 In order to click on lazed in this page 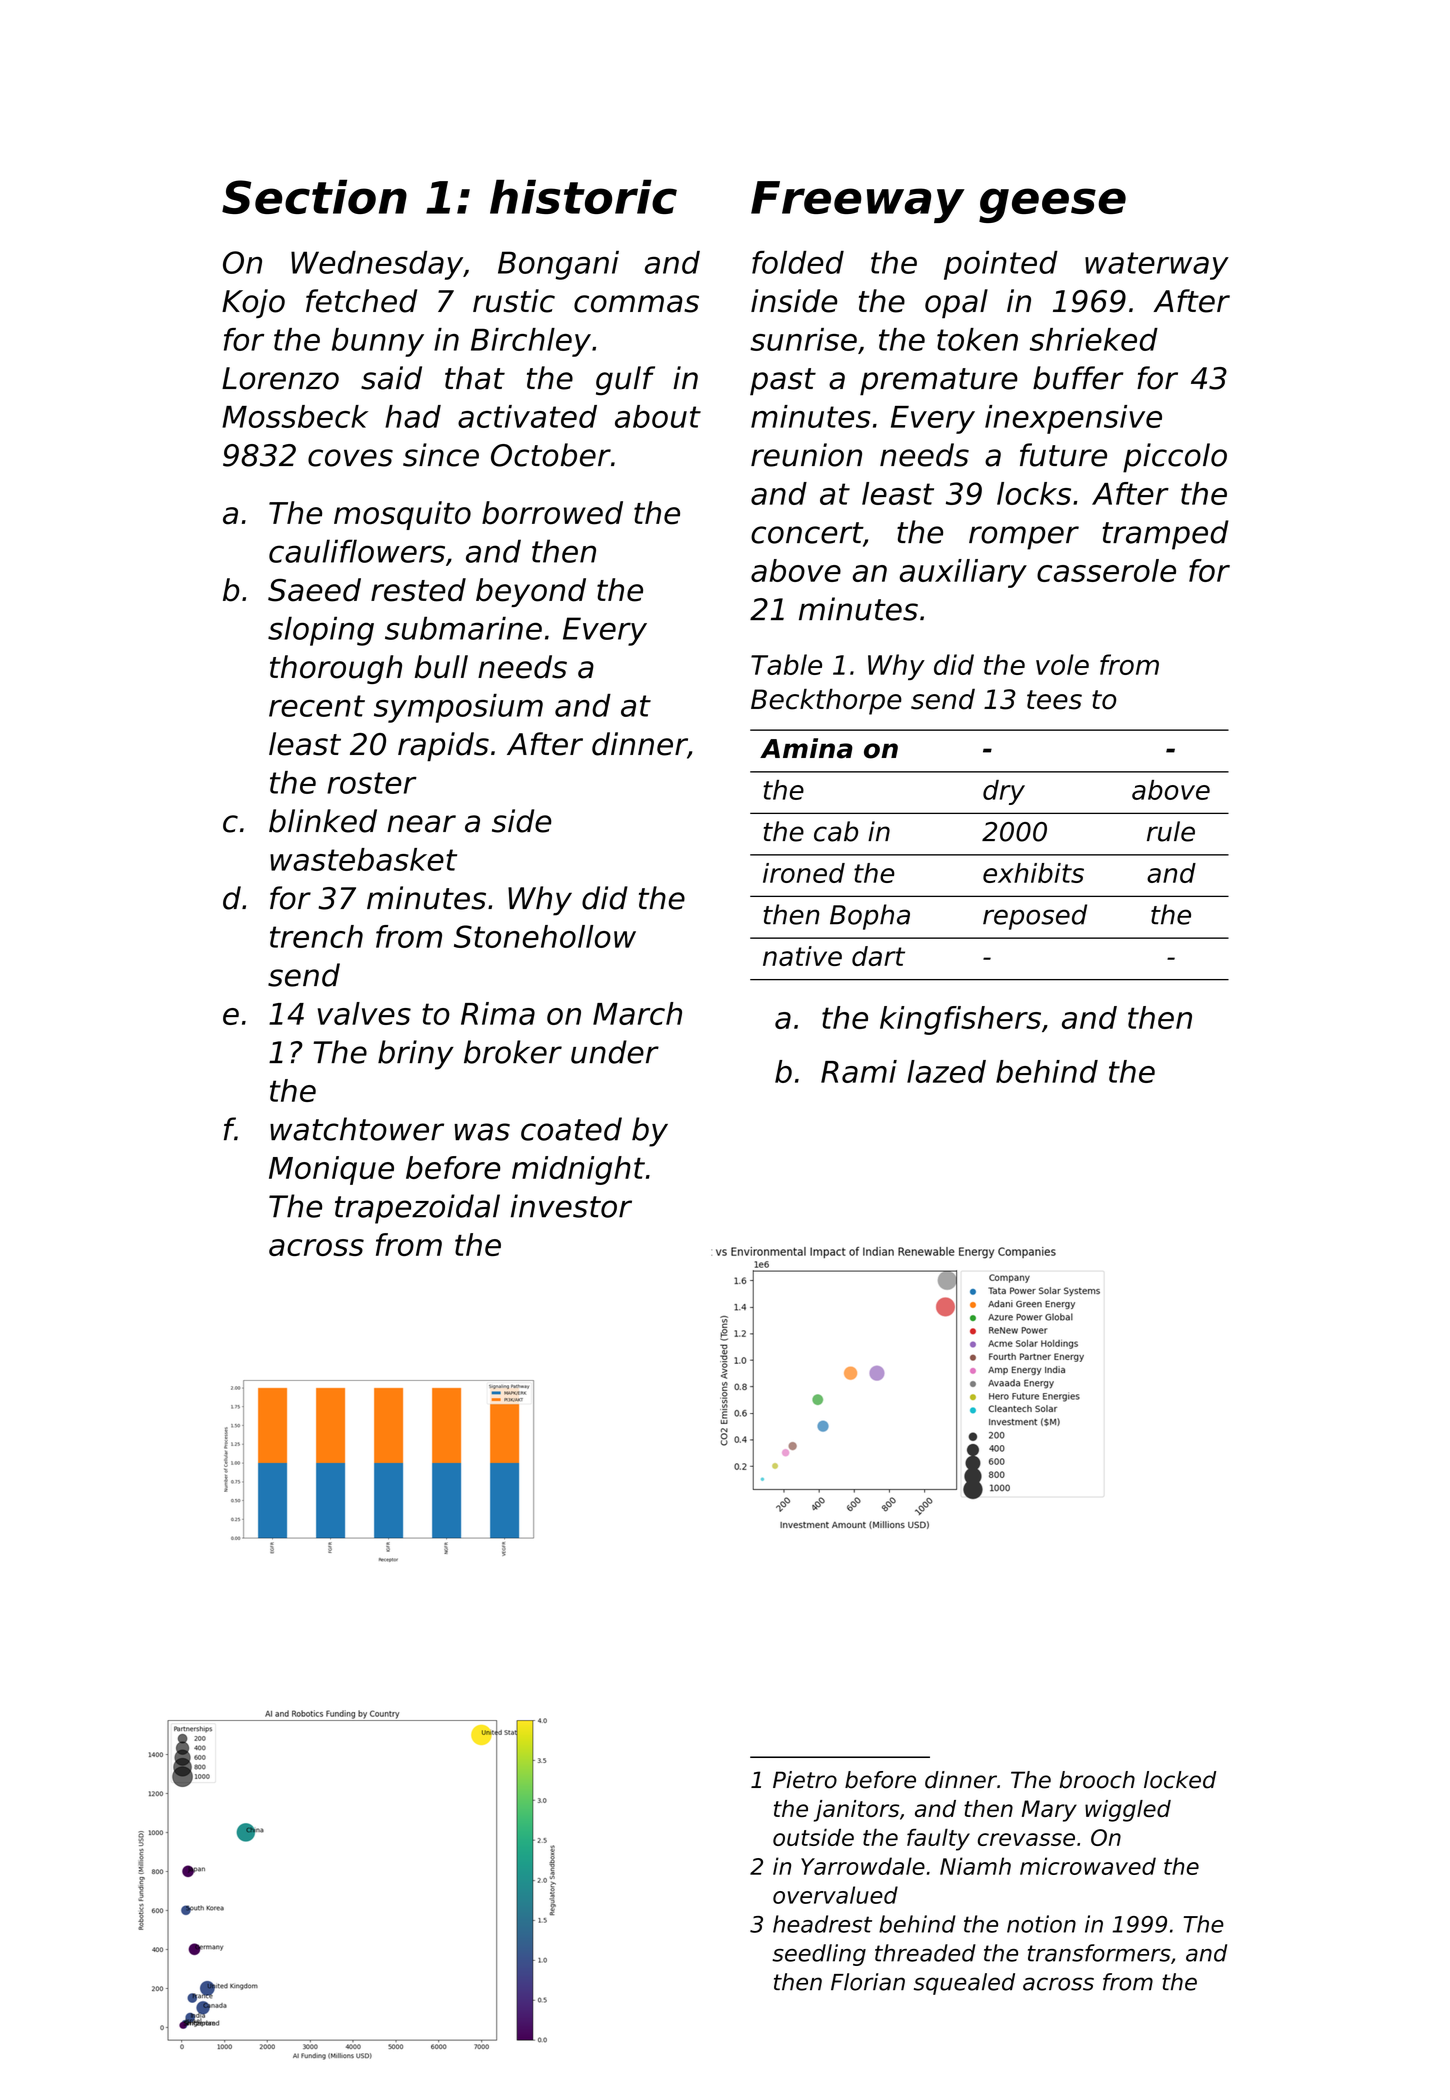, I will do `click(946, 1071)`.
